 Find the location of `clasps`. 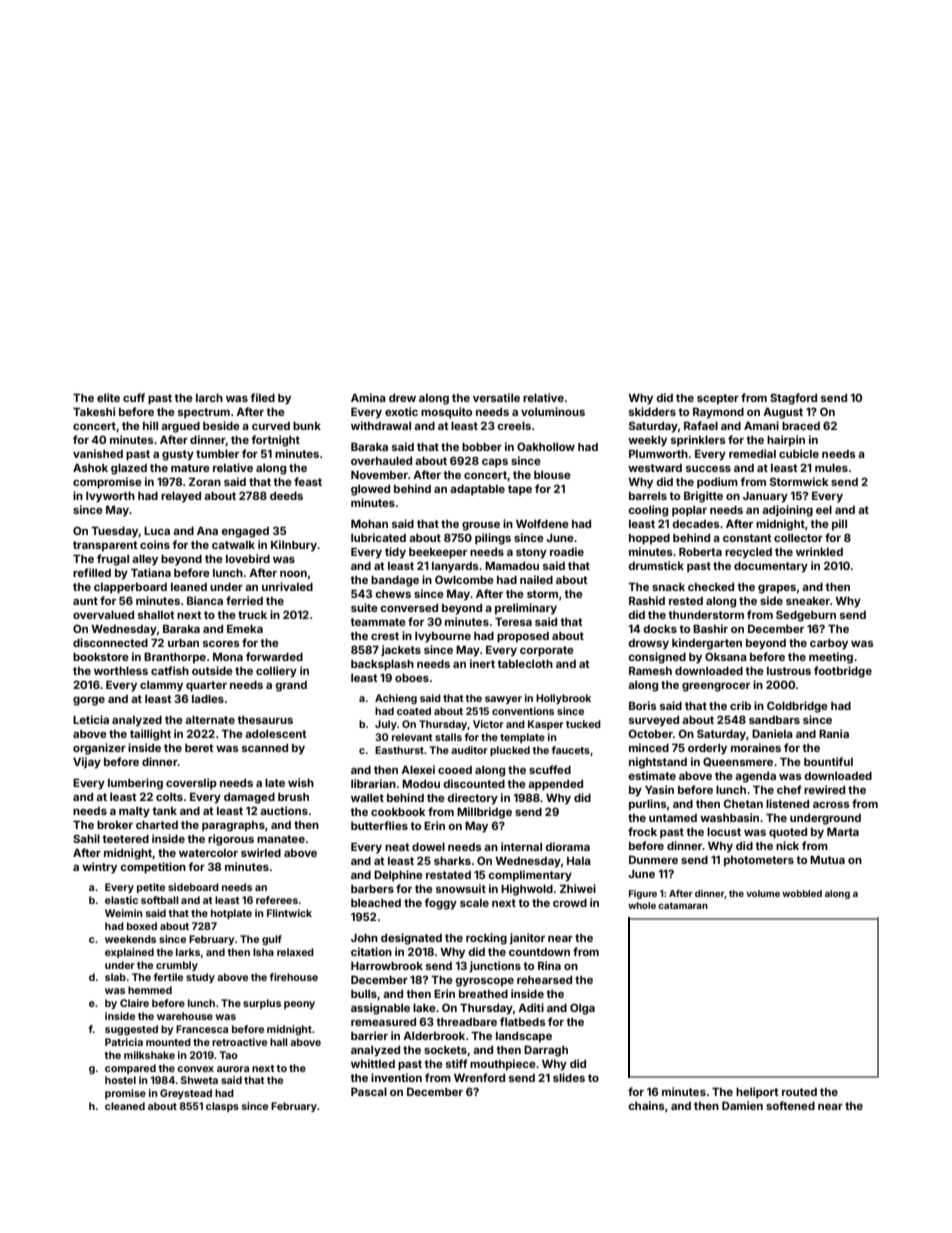

clasps is located at coordinates (222, 1107).
